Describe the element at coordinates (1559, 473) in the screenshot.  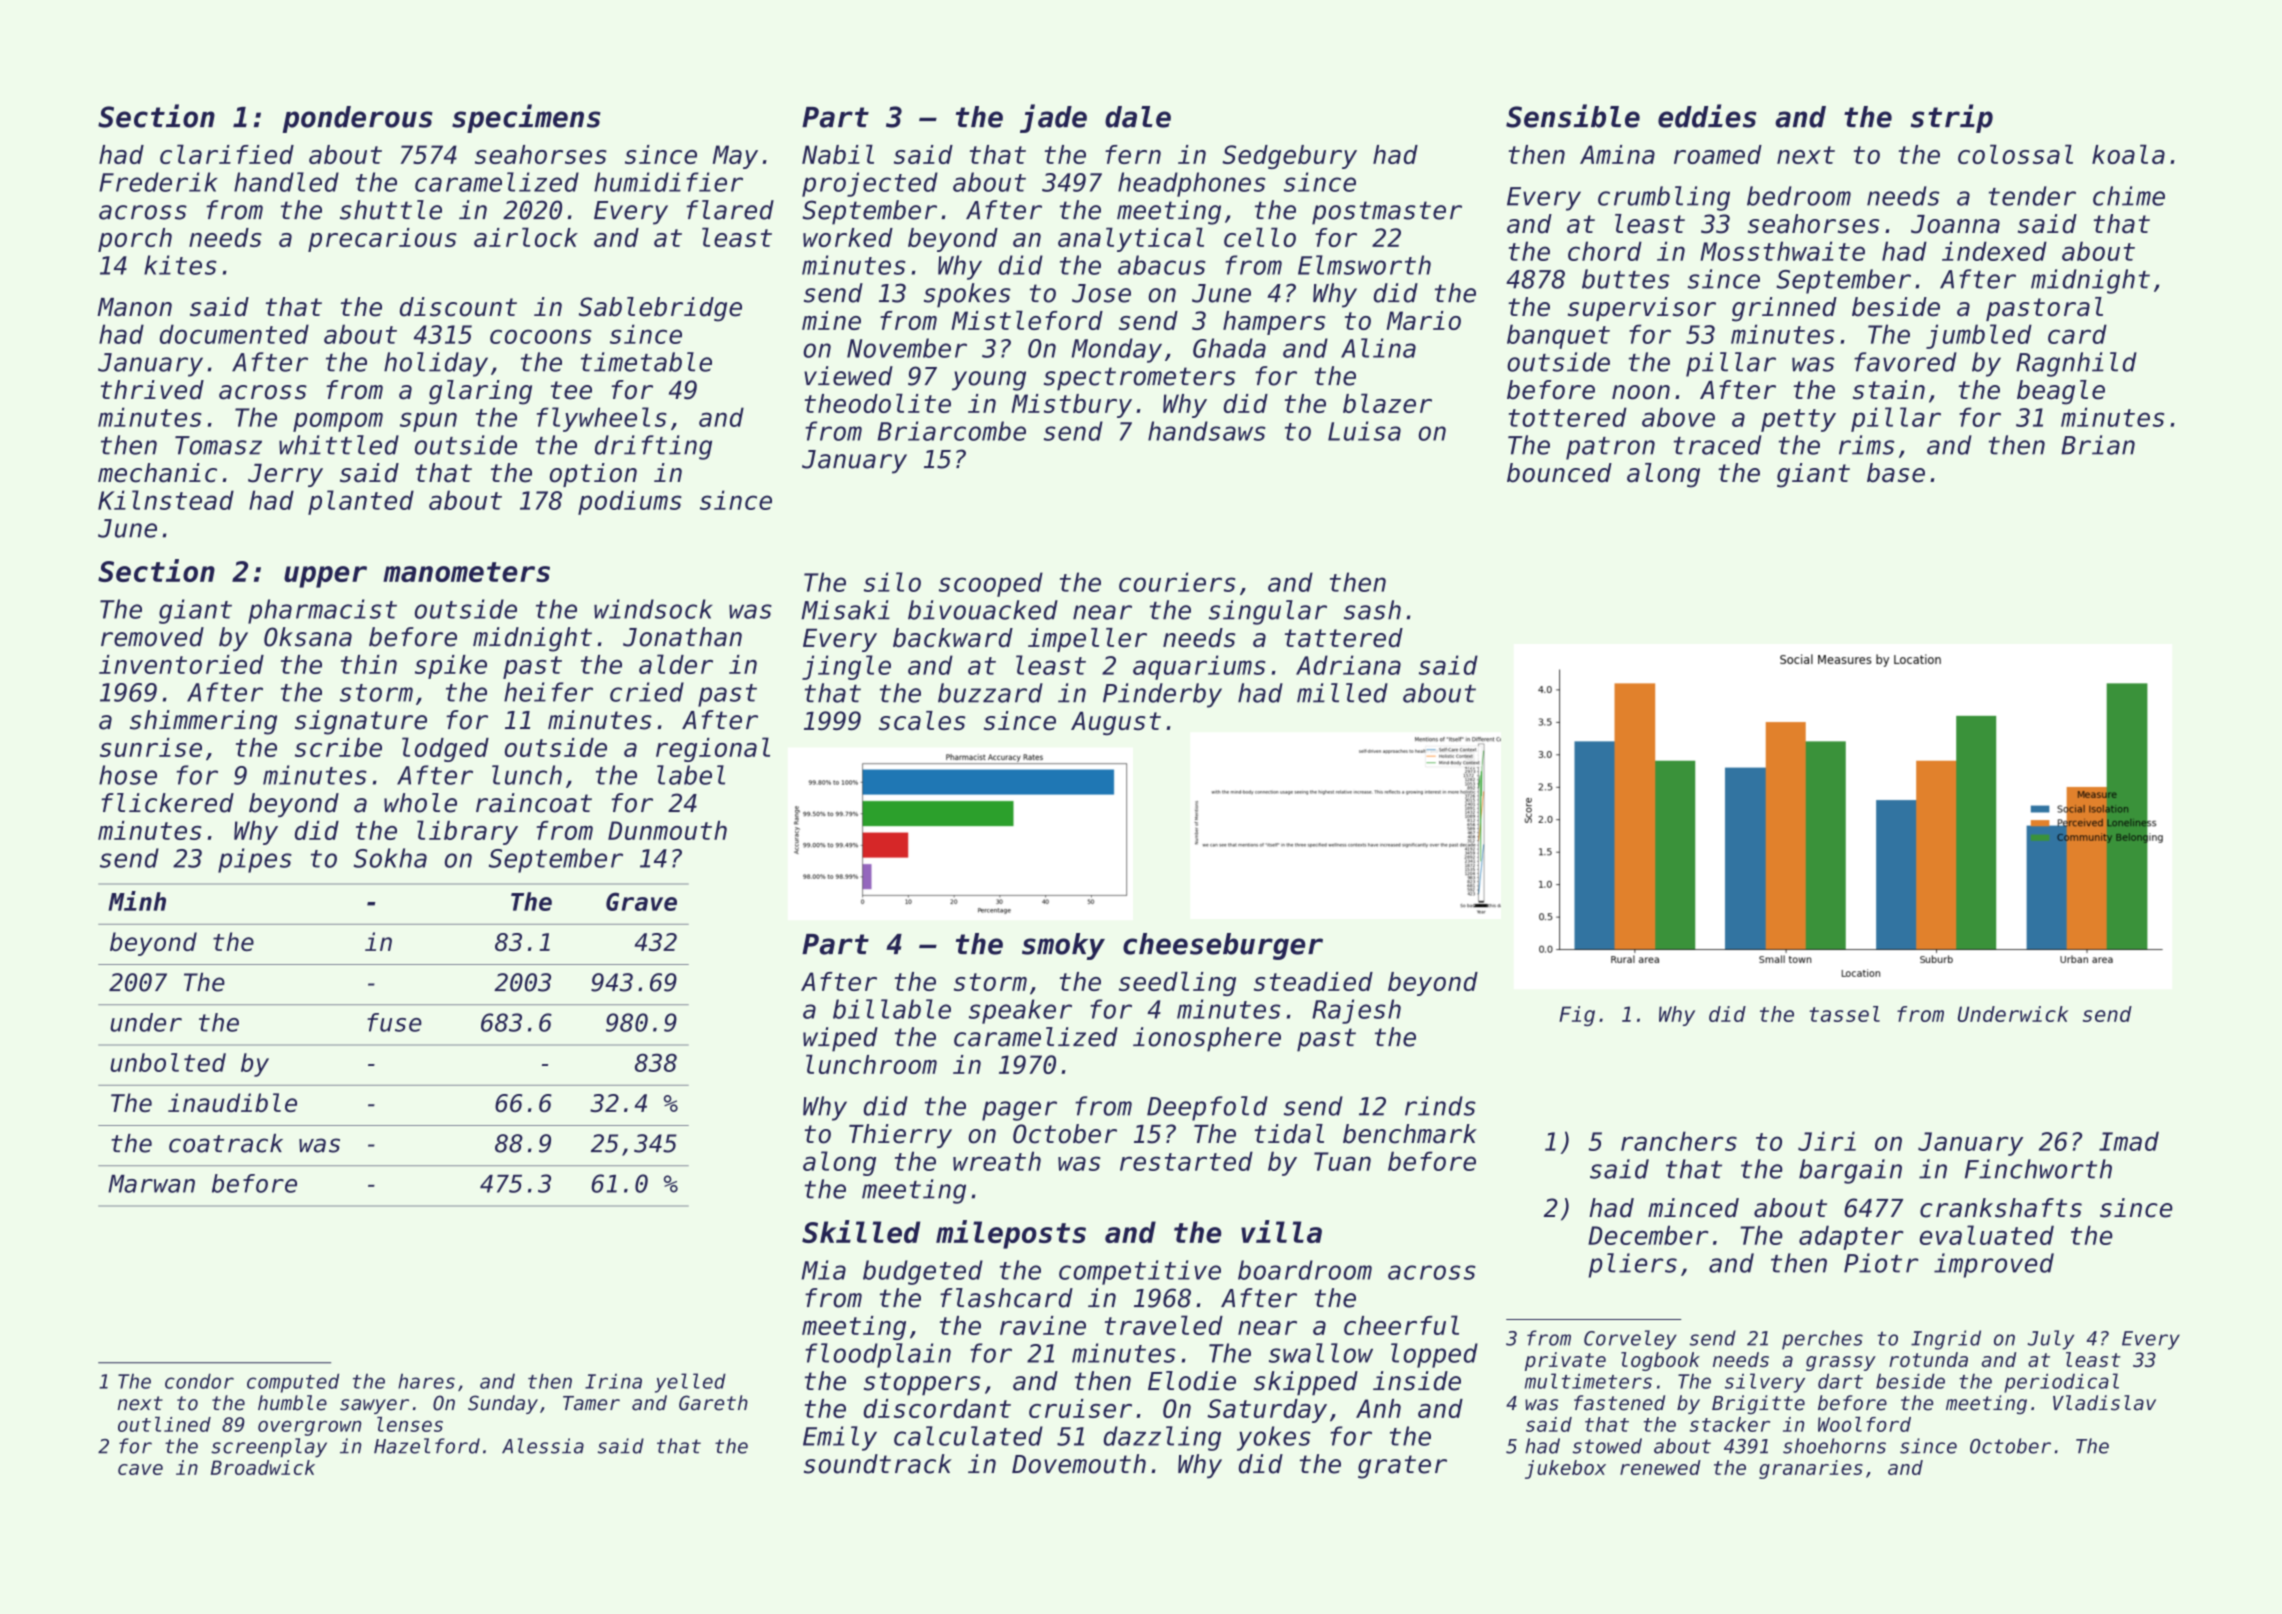
I see `bounced` at that location.
